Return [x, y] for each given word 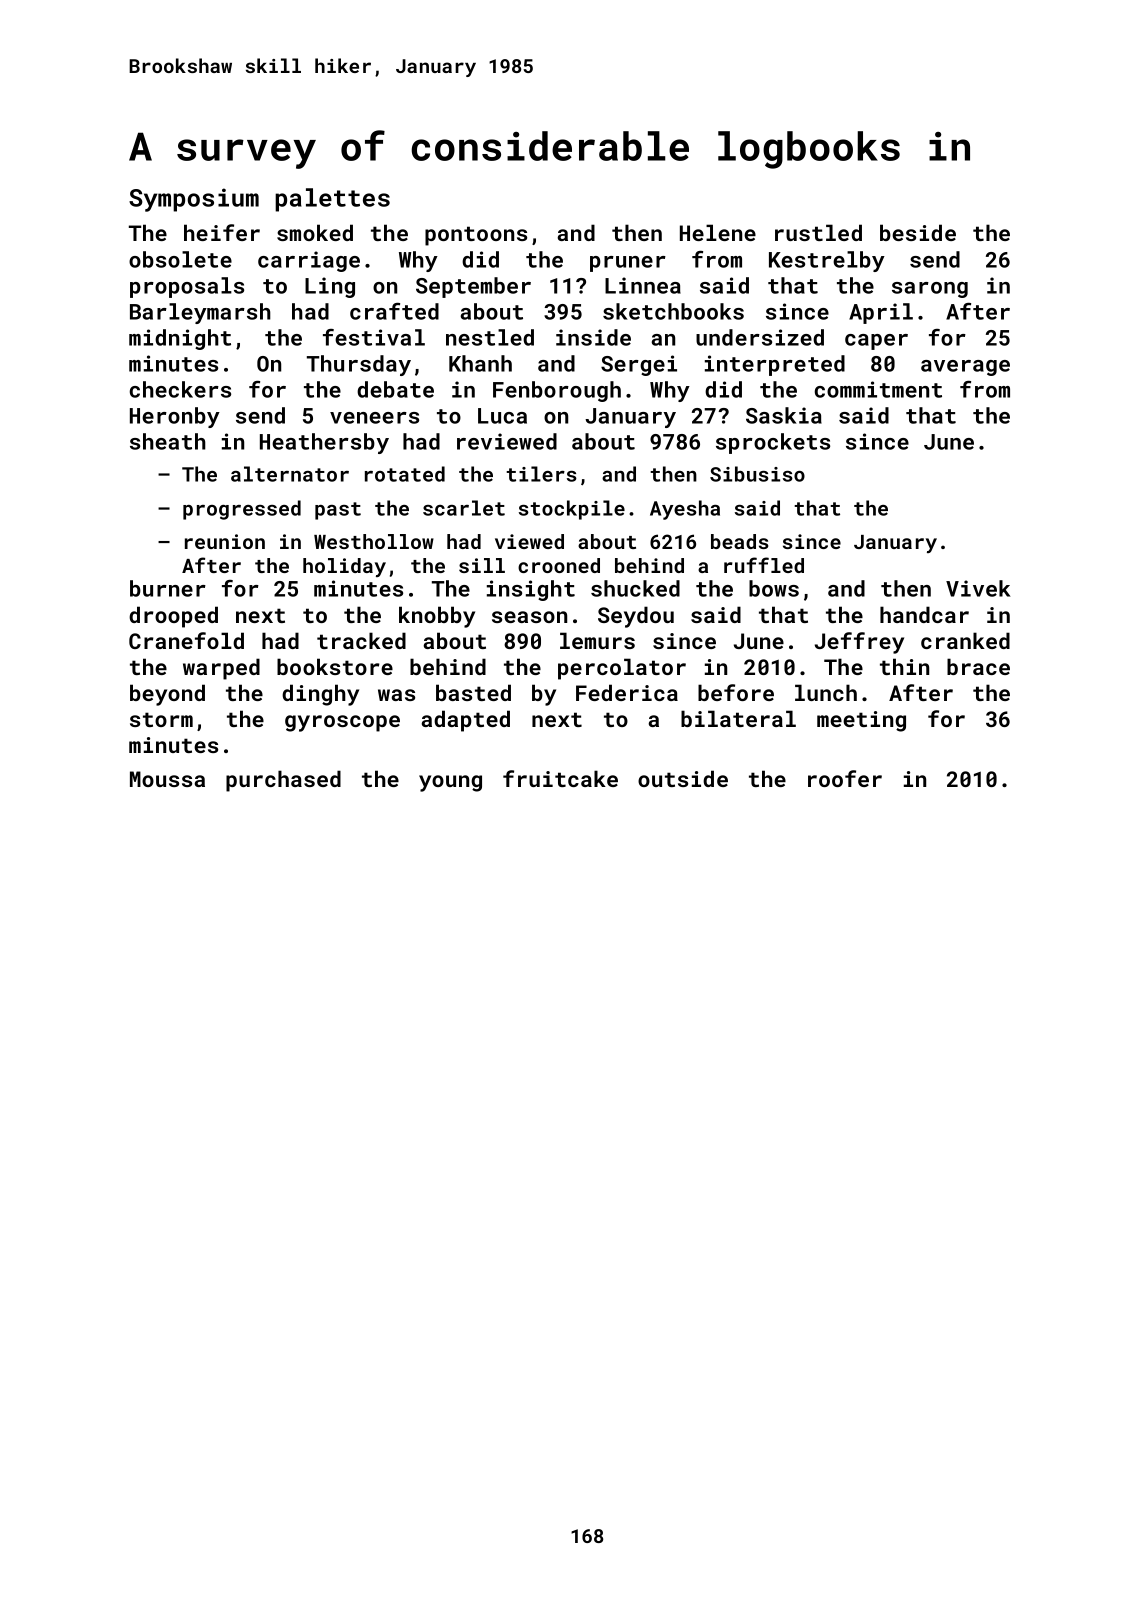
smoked [315, 232]
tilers [541, 474]
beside [918, 232]
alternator [290, 474]
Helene [718, 232]
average [965, 368]
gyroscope [342, 723]
